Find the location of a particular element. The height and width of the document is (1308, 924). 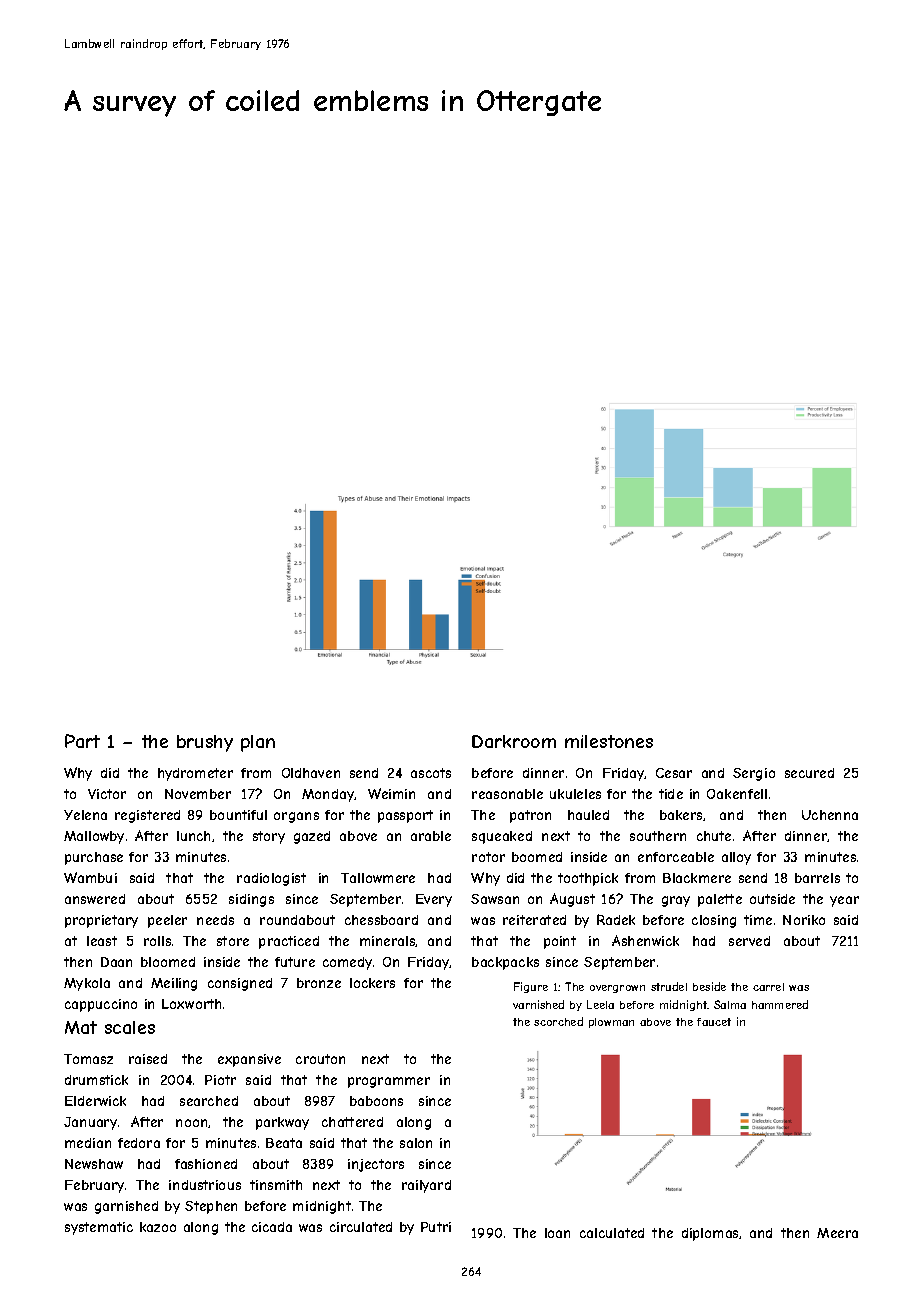

carrel is located at coordinates (768, 987).
